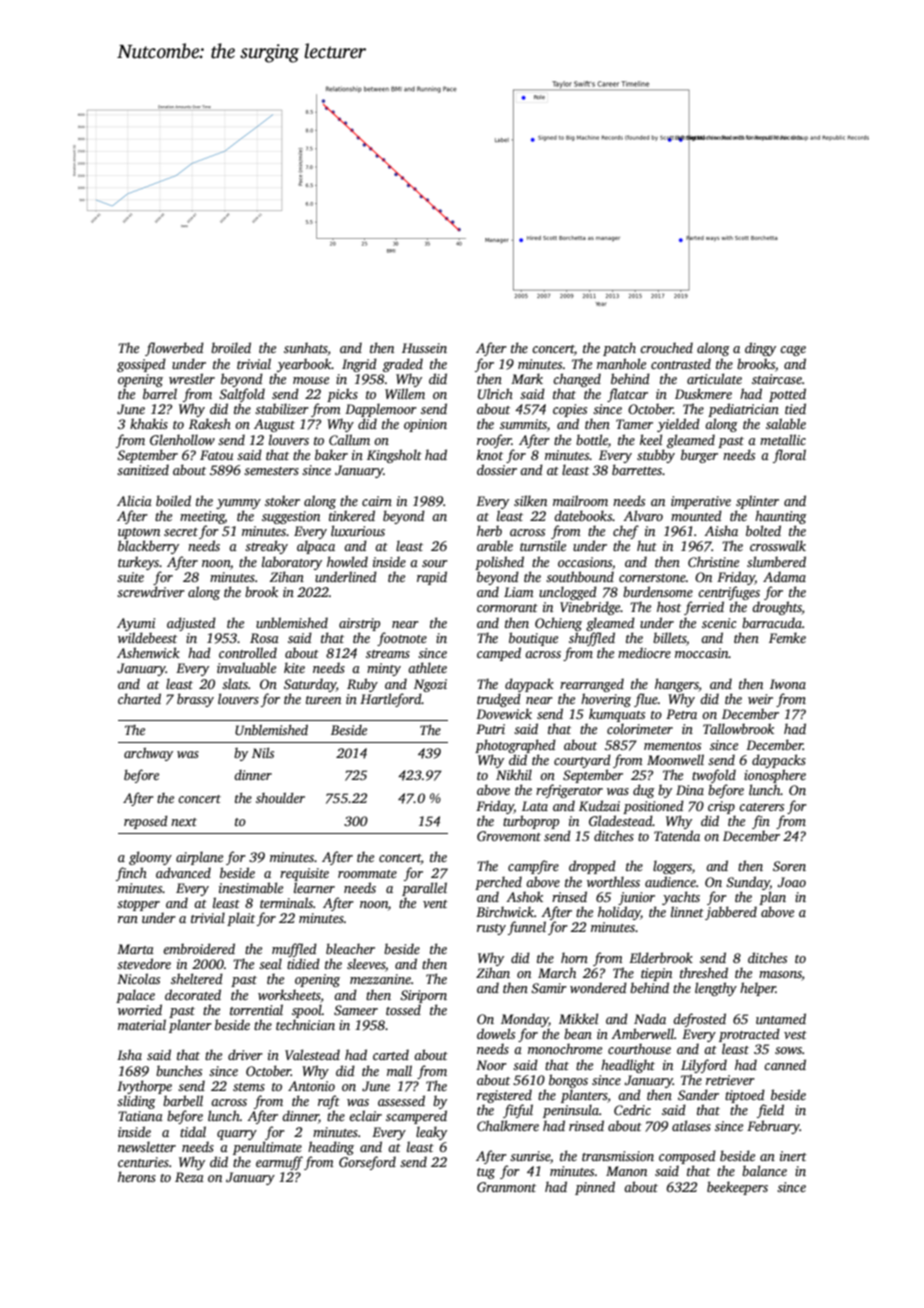 Image resolution: width=924 pixels, height=1308 pixels. I want to click on beekeepers, so click(737, 1188).
